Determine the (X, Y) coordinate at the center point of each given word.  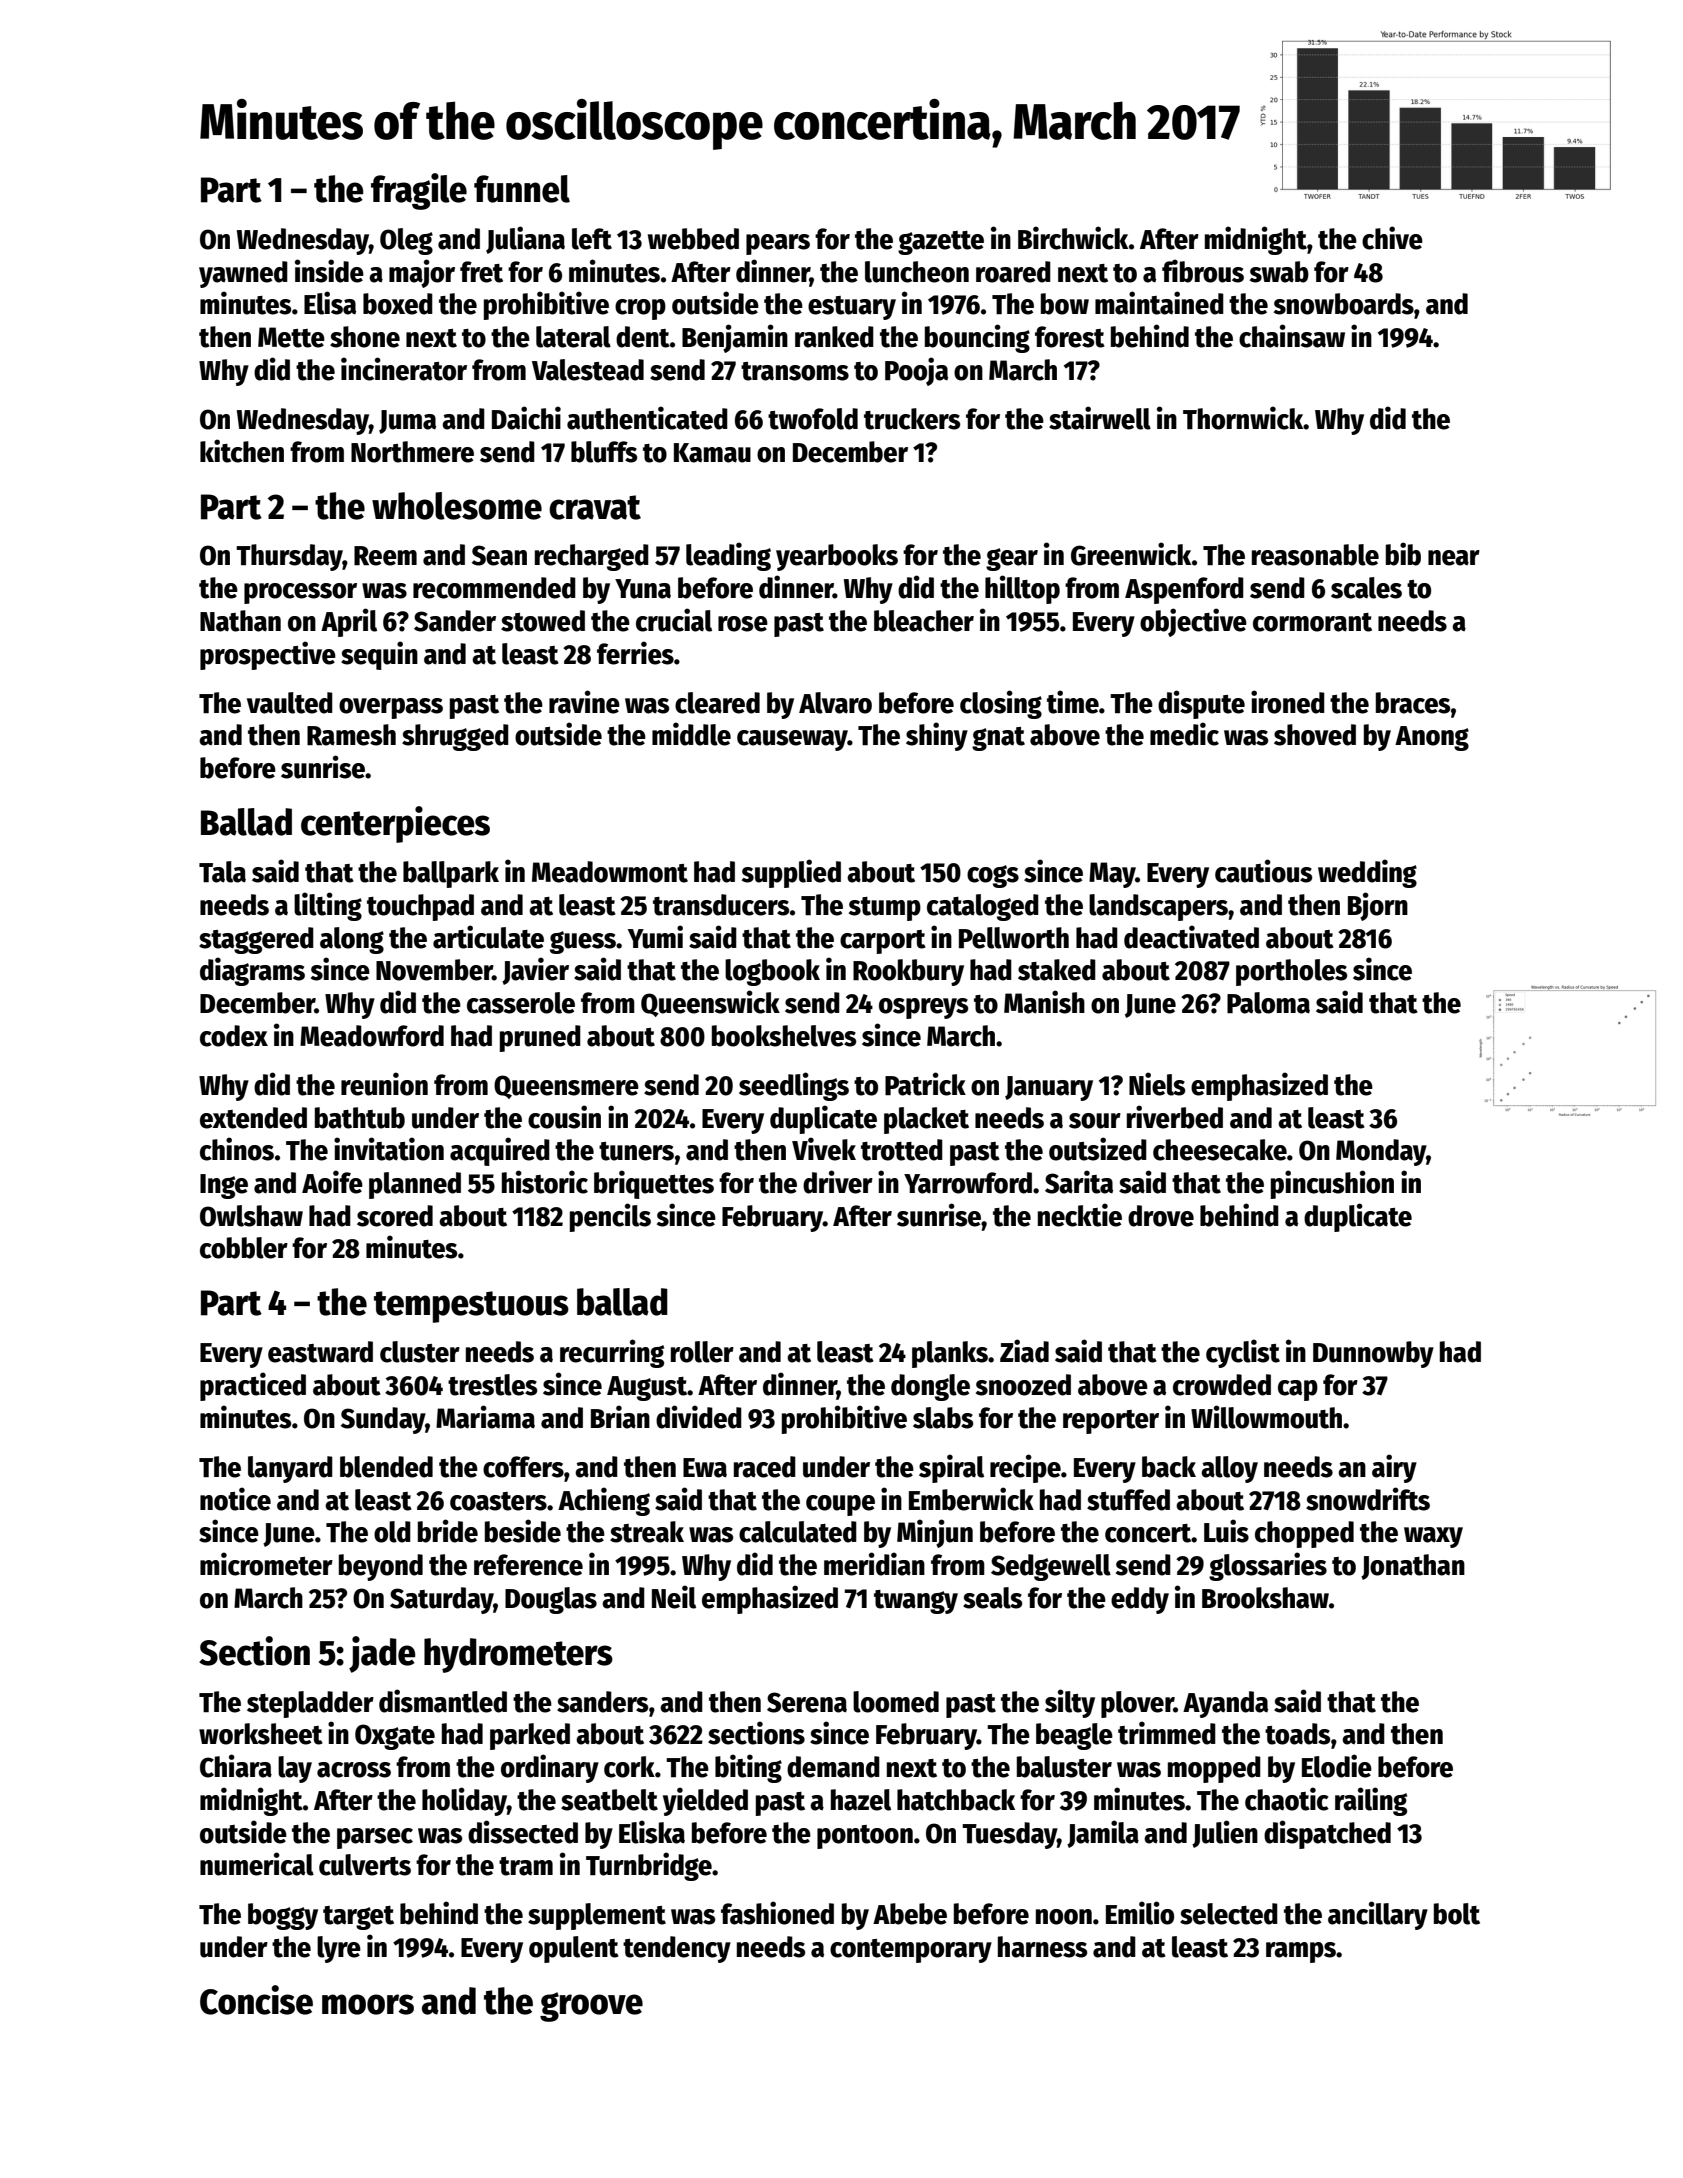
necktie (1080, 1215)
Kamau (712, 453)
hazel (861, 1800)
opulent (574, 1949)
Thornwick (1243, 418)
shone (365, 337)
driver (838, 1182)
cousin (564, 1117)
